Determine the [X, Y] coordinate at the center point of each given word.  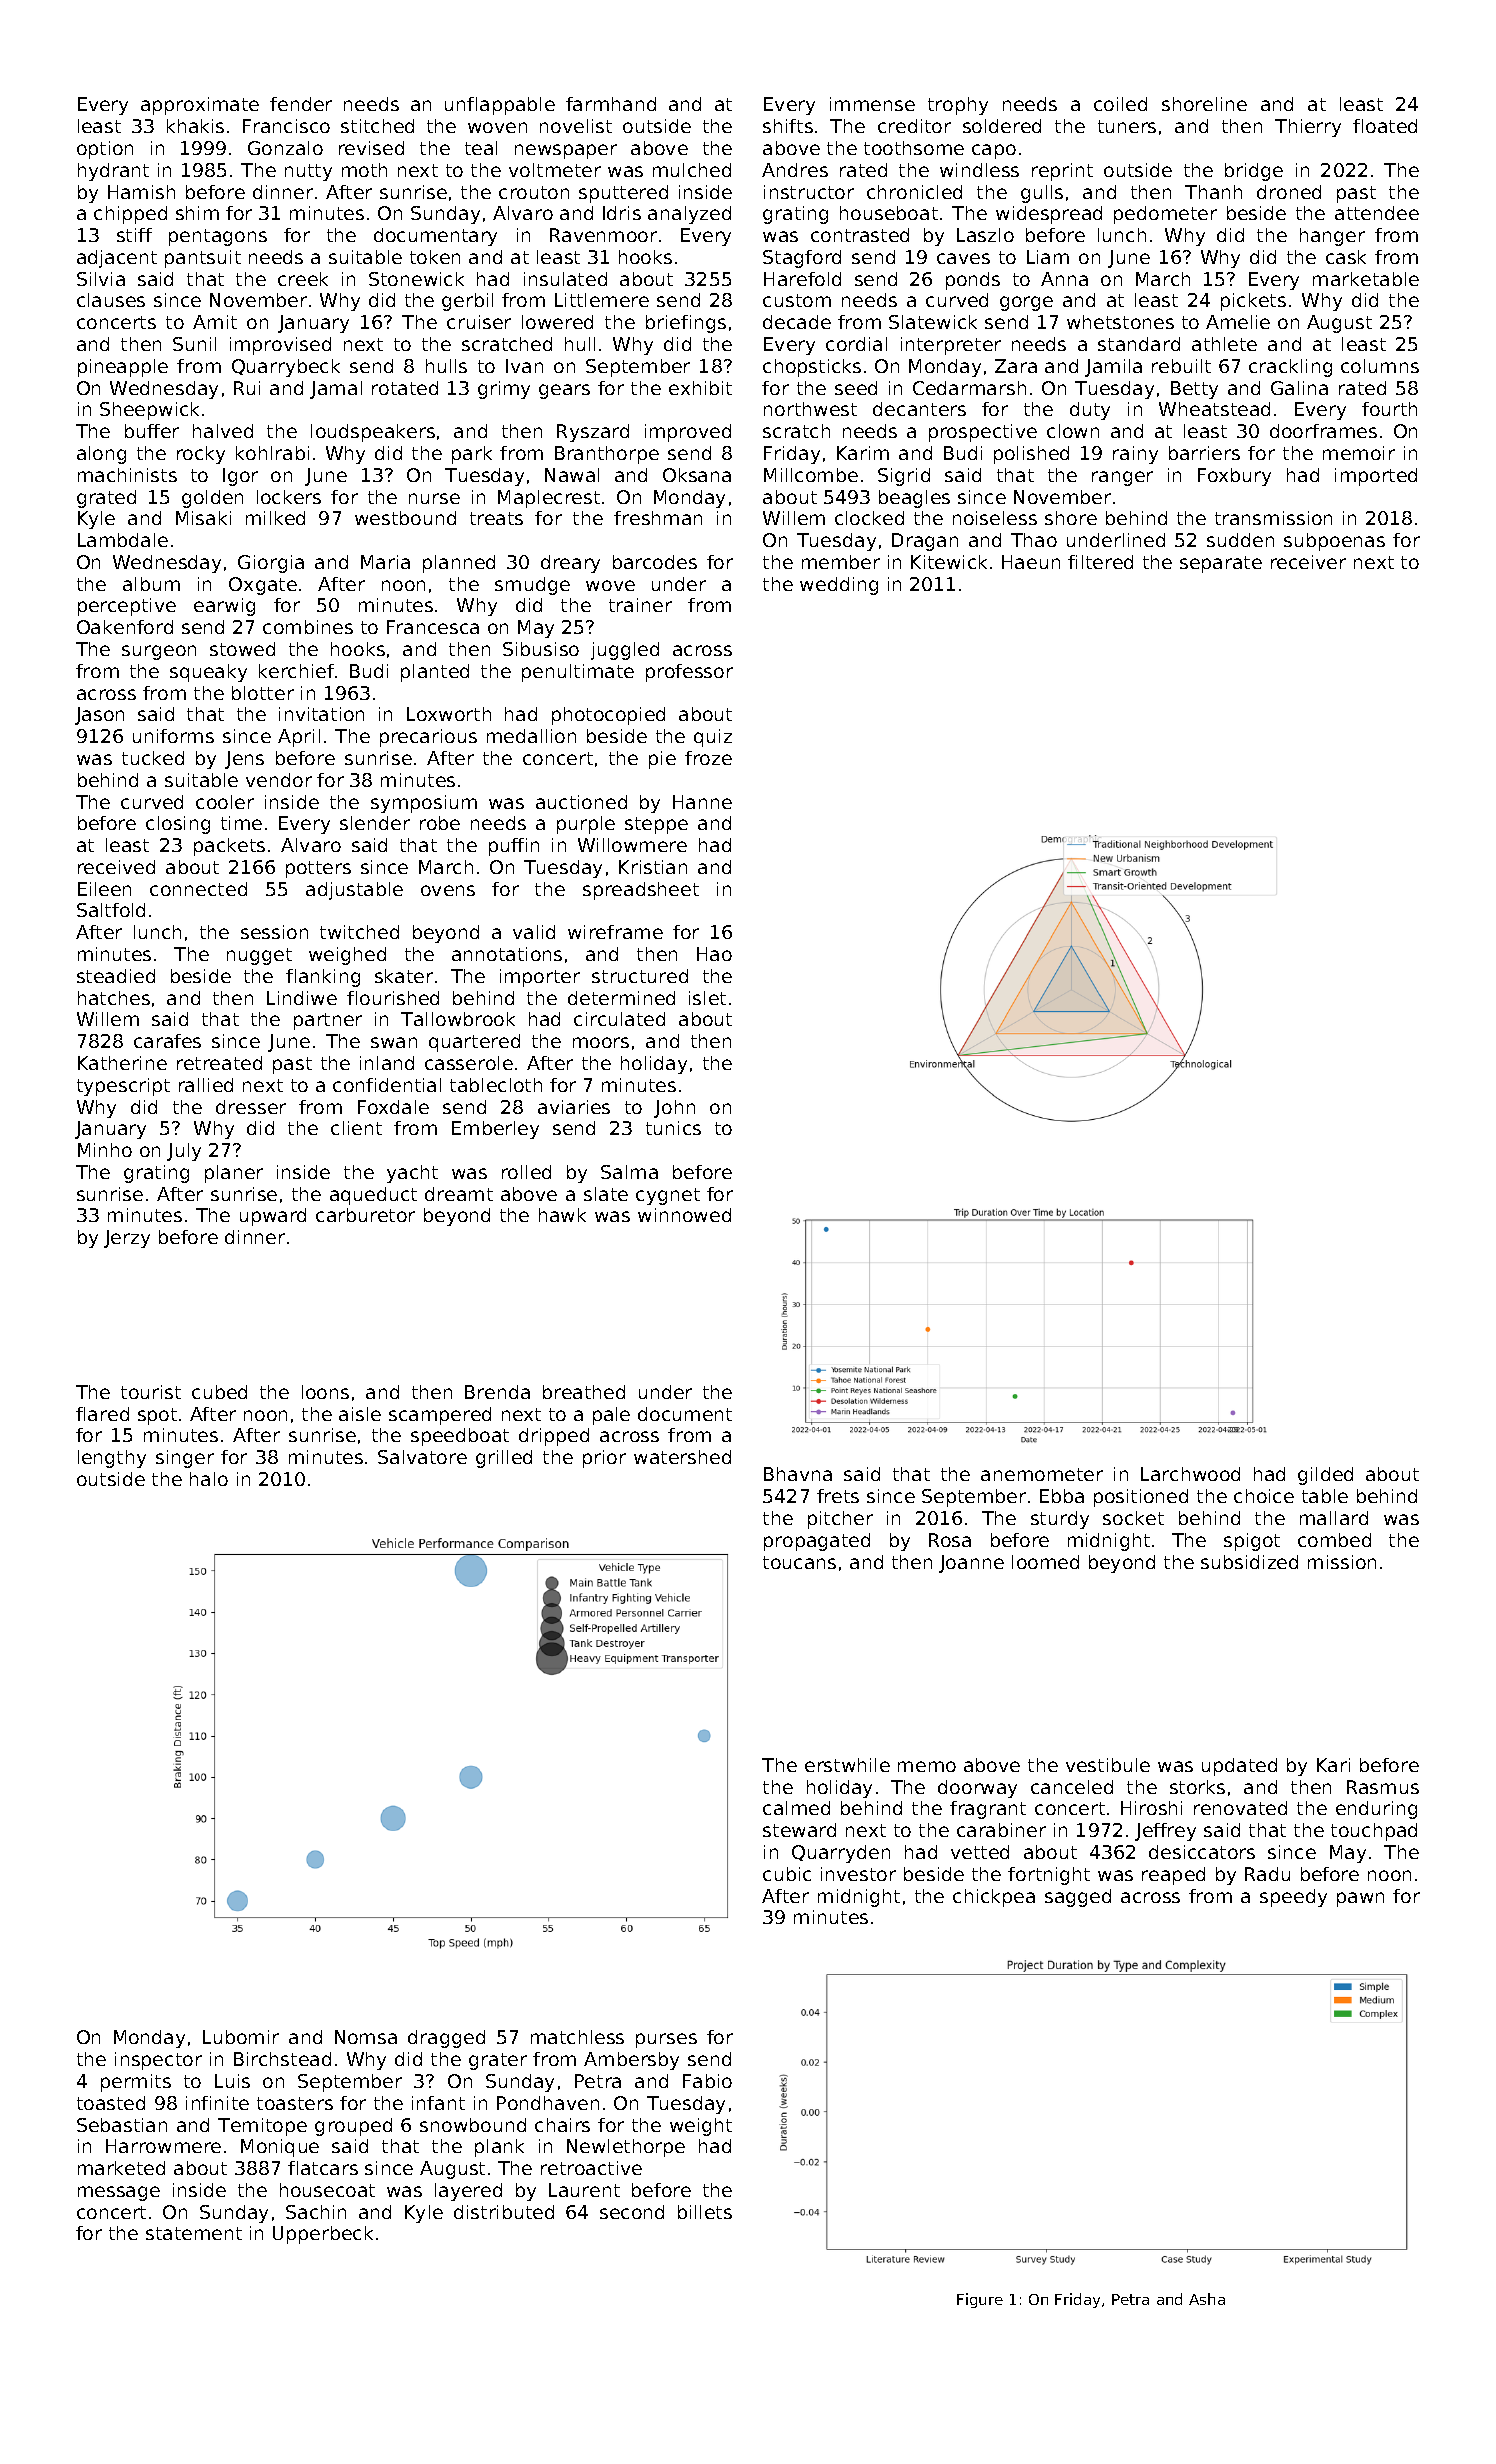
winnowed [684, 1215]
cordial [856, 344]
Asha [1207, 2299]
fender [301, 104]
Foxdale [393, 1107]
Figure [980, 2300]
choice [1264, 1496]
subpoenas [1334, 542]
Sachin [316, 2212]
